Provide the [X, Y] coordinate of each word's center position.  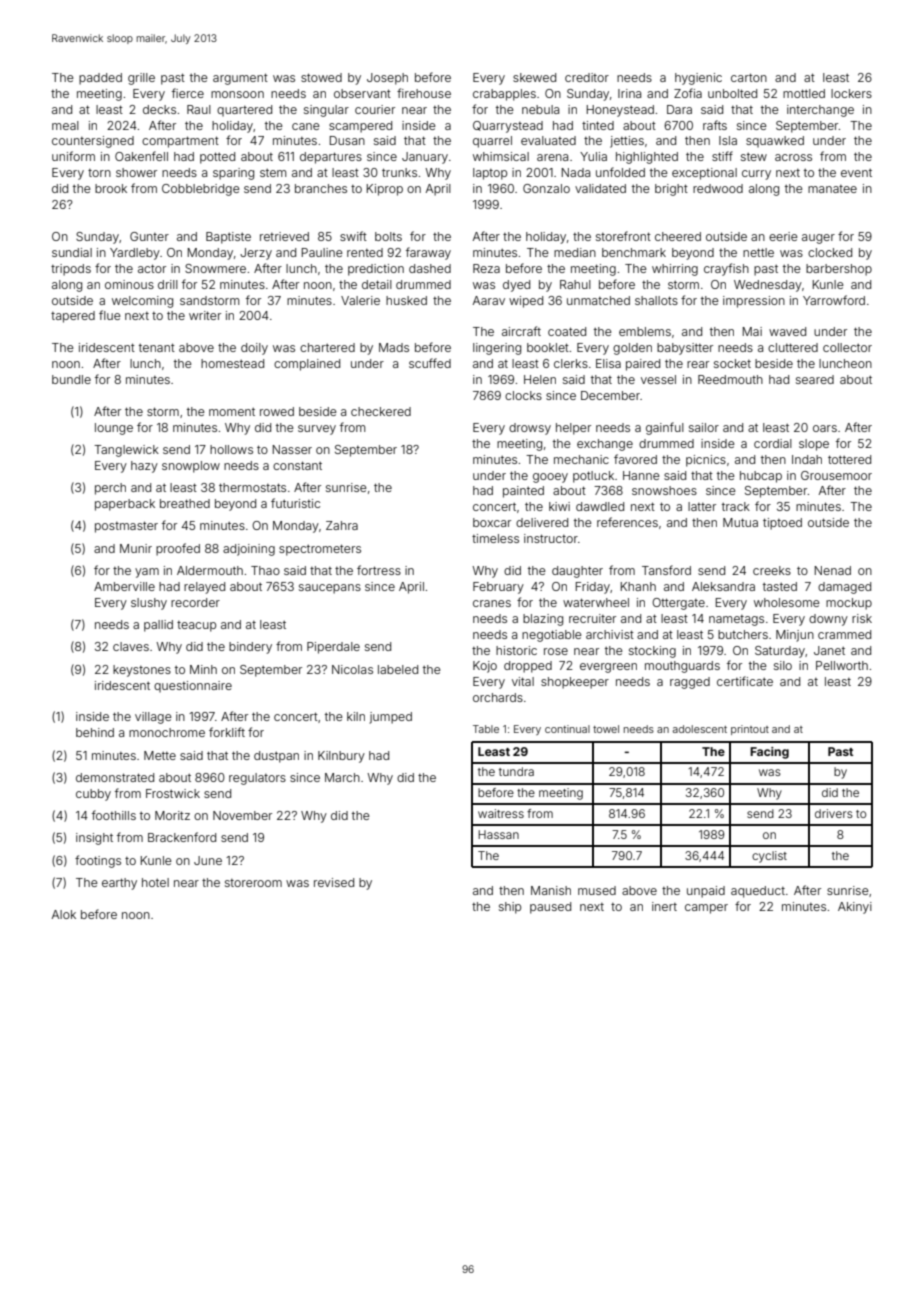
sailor [704, 427]
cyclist [769, 857]
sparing [233, 174]
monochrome [167, 732]
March [342, 777]
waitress [501, 813]
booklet [548, 347]
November [242, 815]
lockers [851, 93]
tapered [73, 317]
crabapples [504, 95]
